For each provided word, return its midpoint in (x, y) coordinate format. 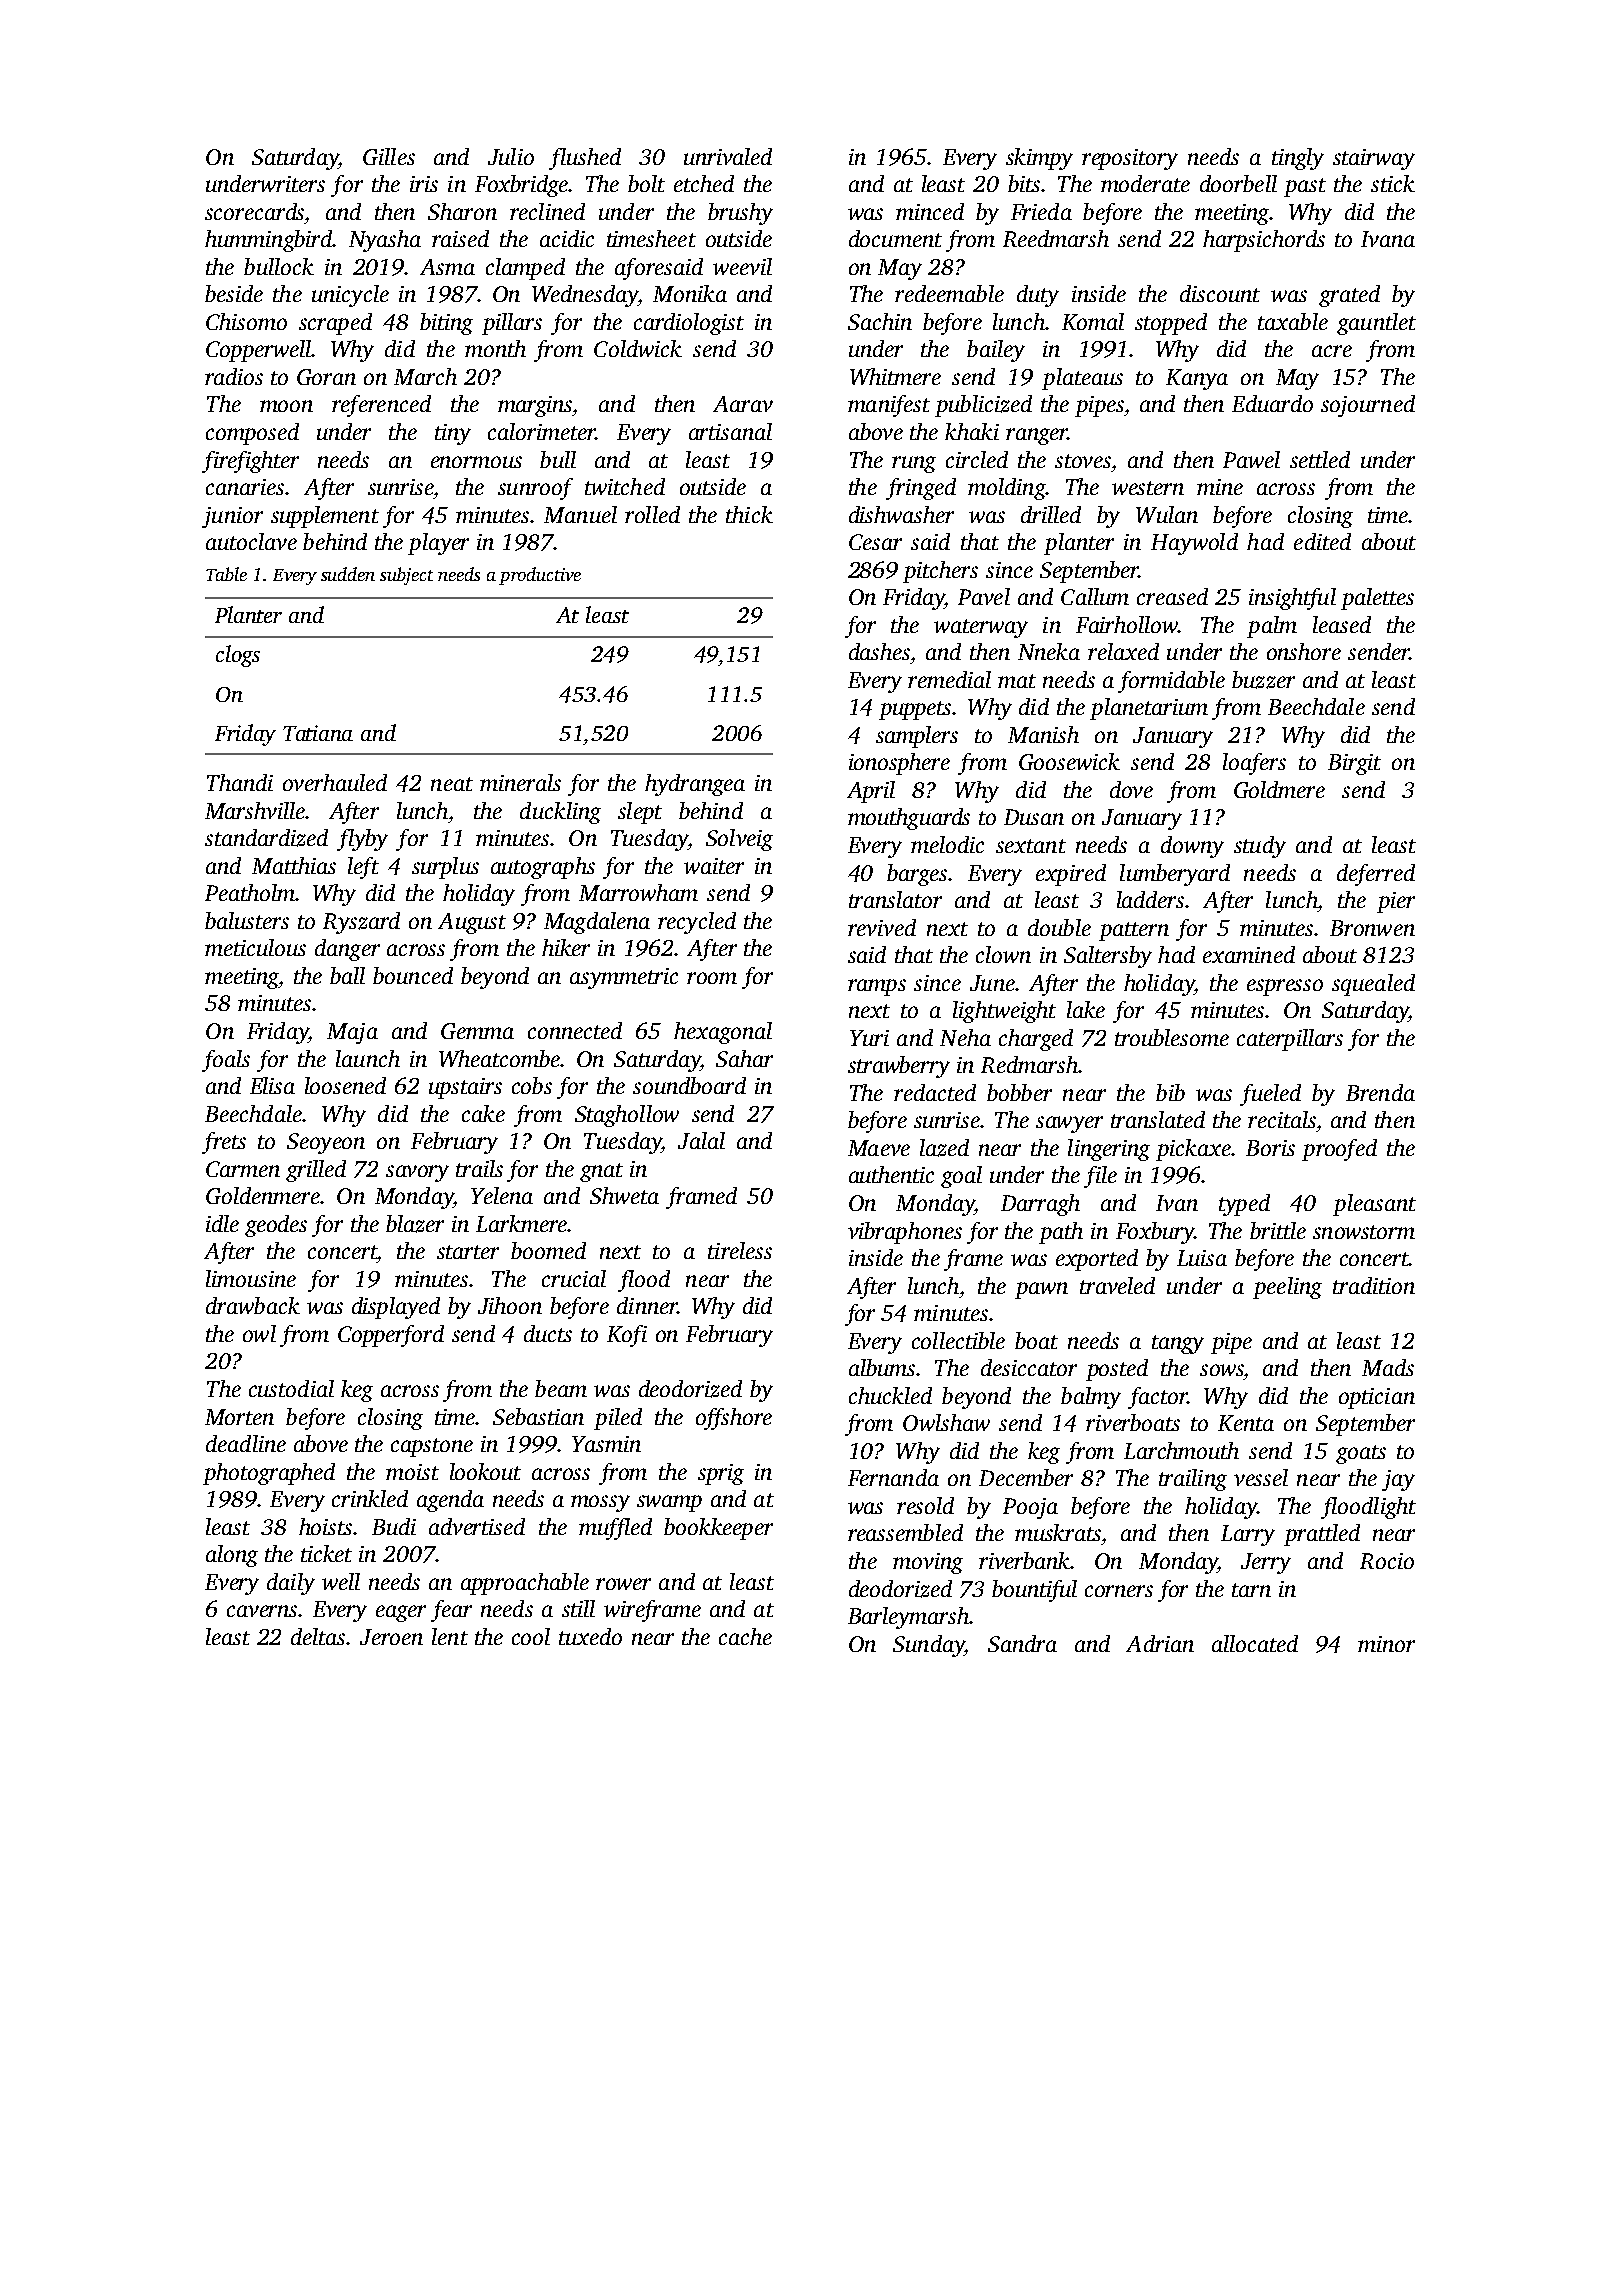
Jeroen (391, 1637)
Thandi (240, 782)
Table (226, 574)
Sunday (928, 1646)
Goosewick (1069, 761)
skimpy (1039, 159)
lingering (1109, 1150)
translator (895, 899)
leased (1342, 624)
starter (468, 1252)
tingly (1298, 159)
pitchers (940, 572)
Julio (511, 156)
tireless (740, 1250)
